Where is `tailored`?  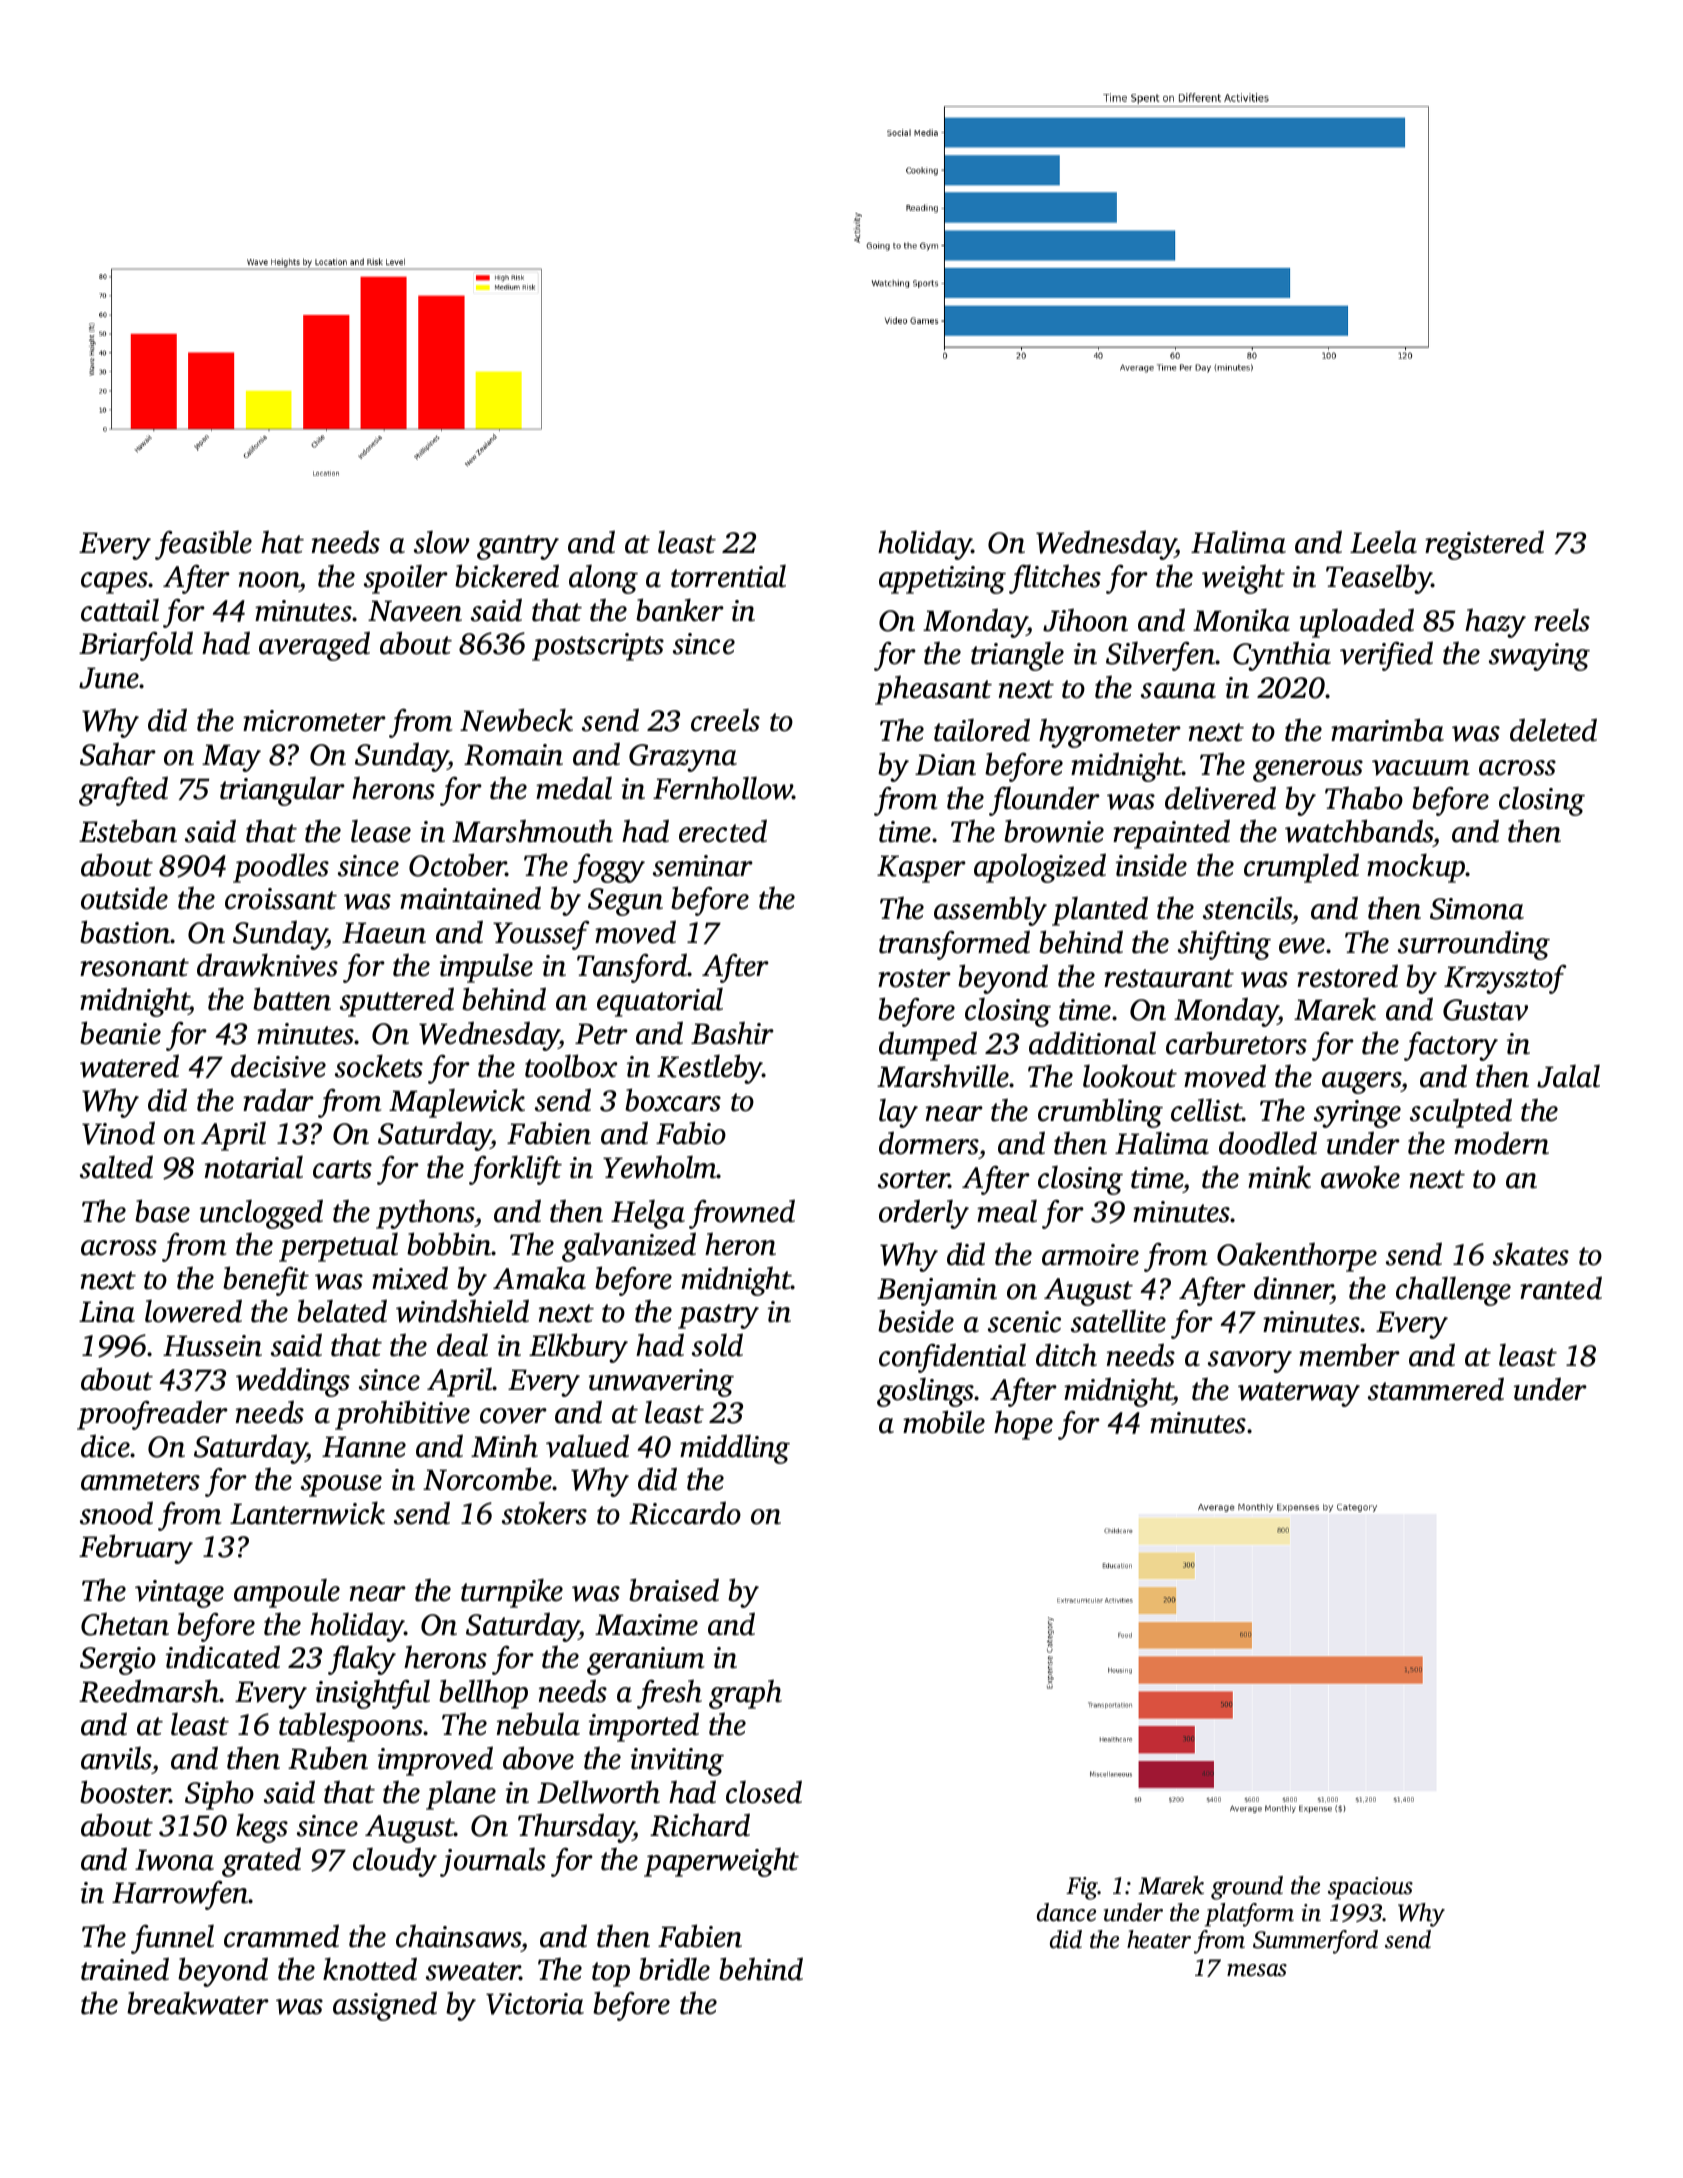 tailored is located at coordinates (982, 730).
